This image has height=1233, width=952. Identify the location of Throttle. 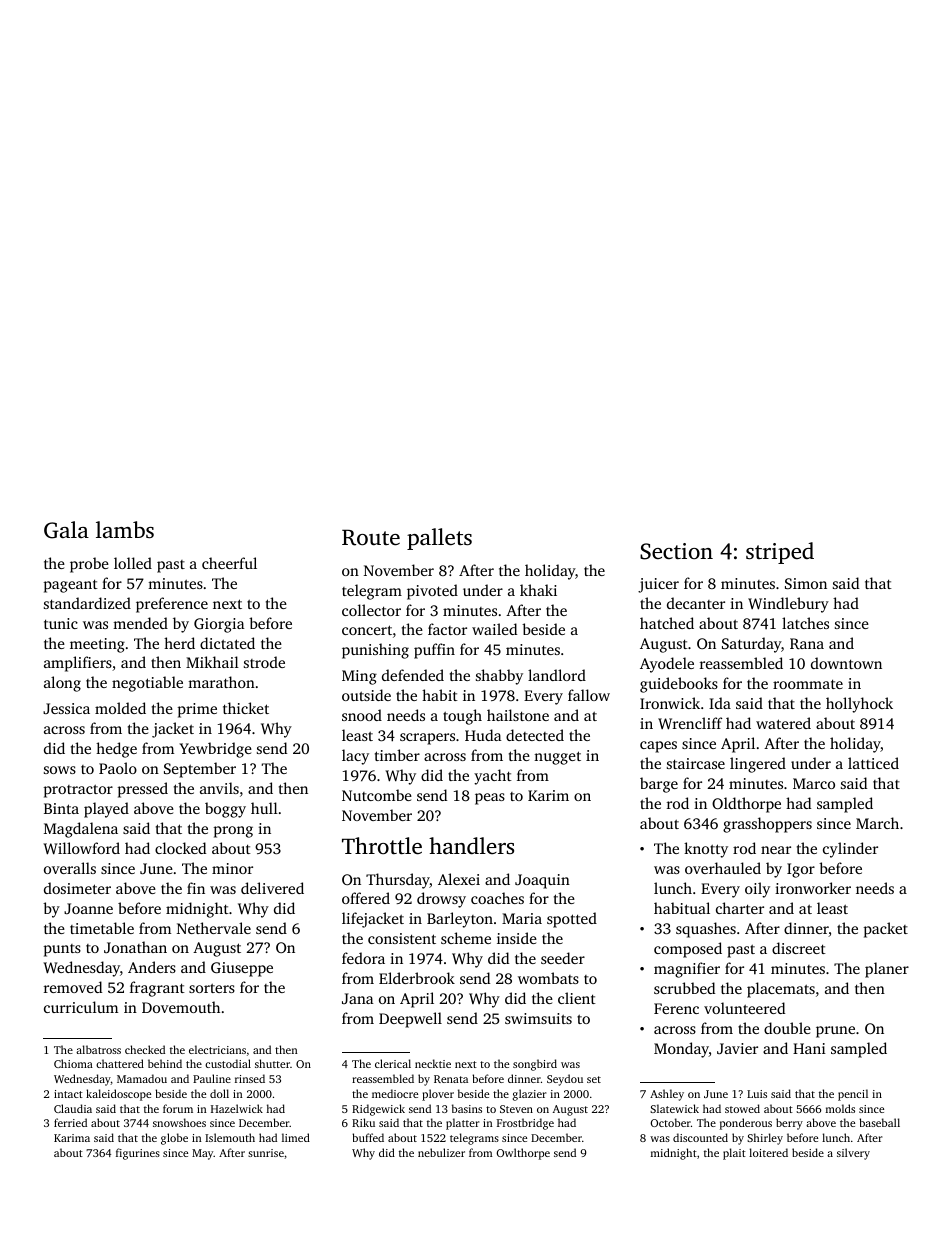
(382, 846).
